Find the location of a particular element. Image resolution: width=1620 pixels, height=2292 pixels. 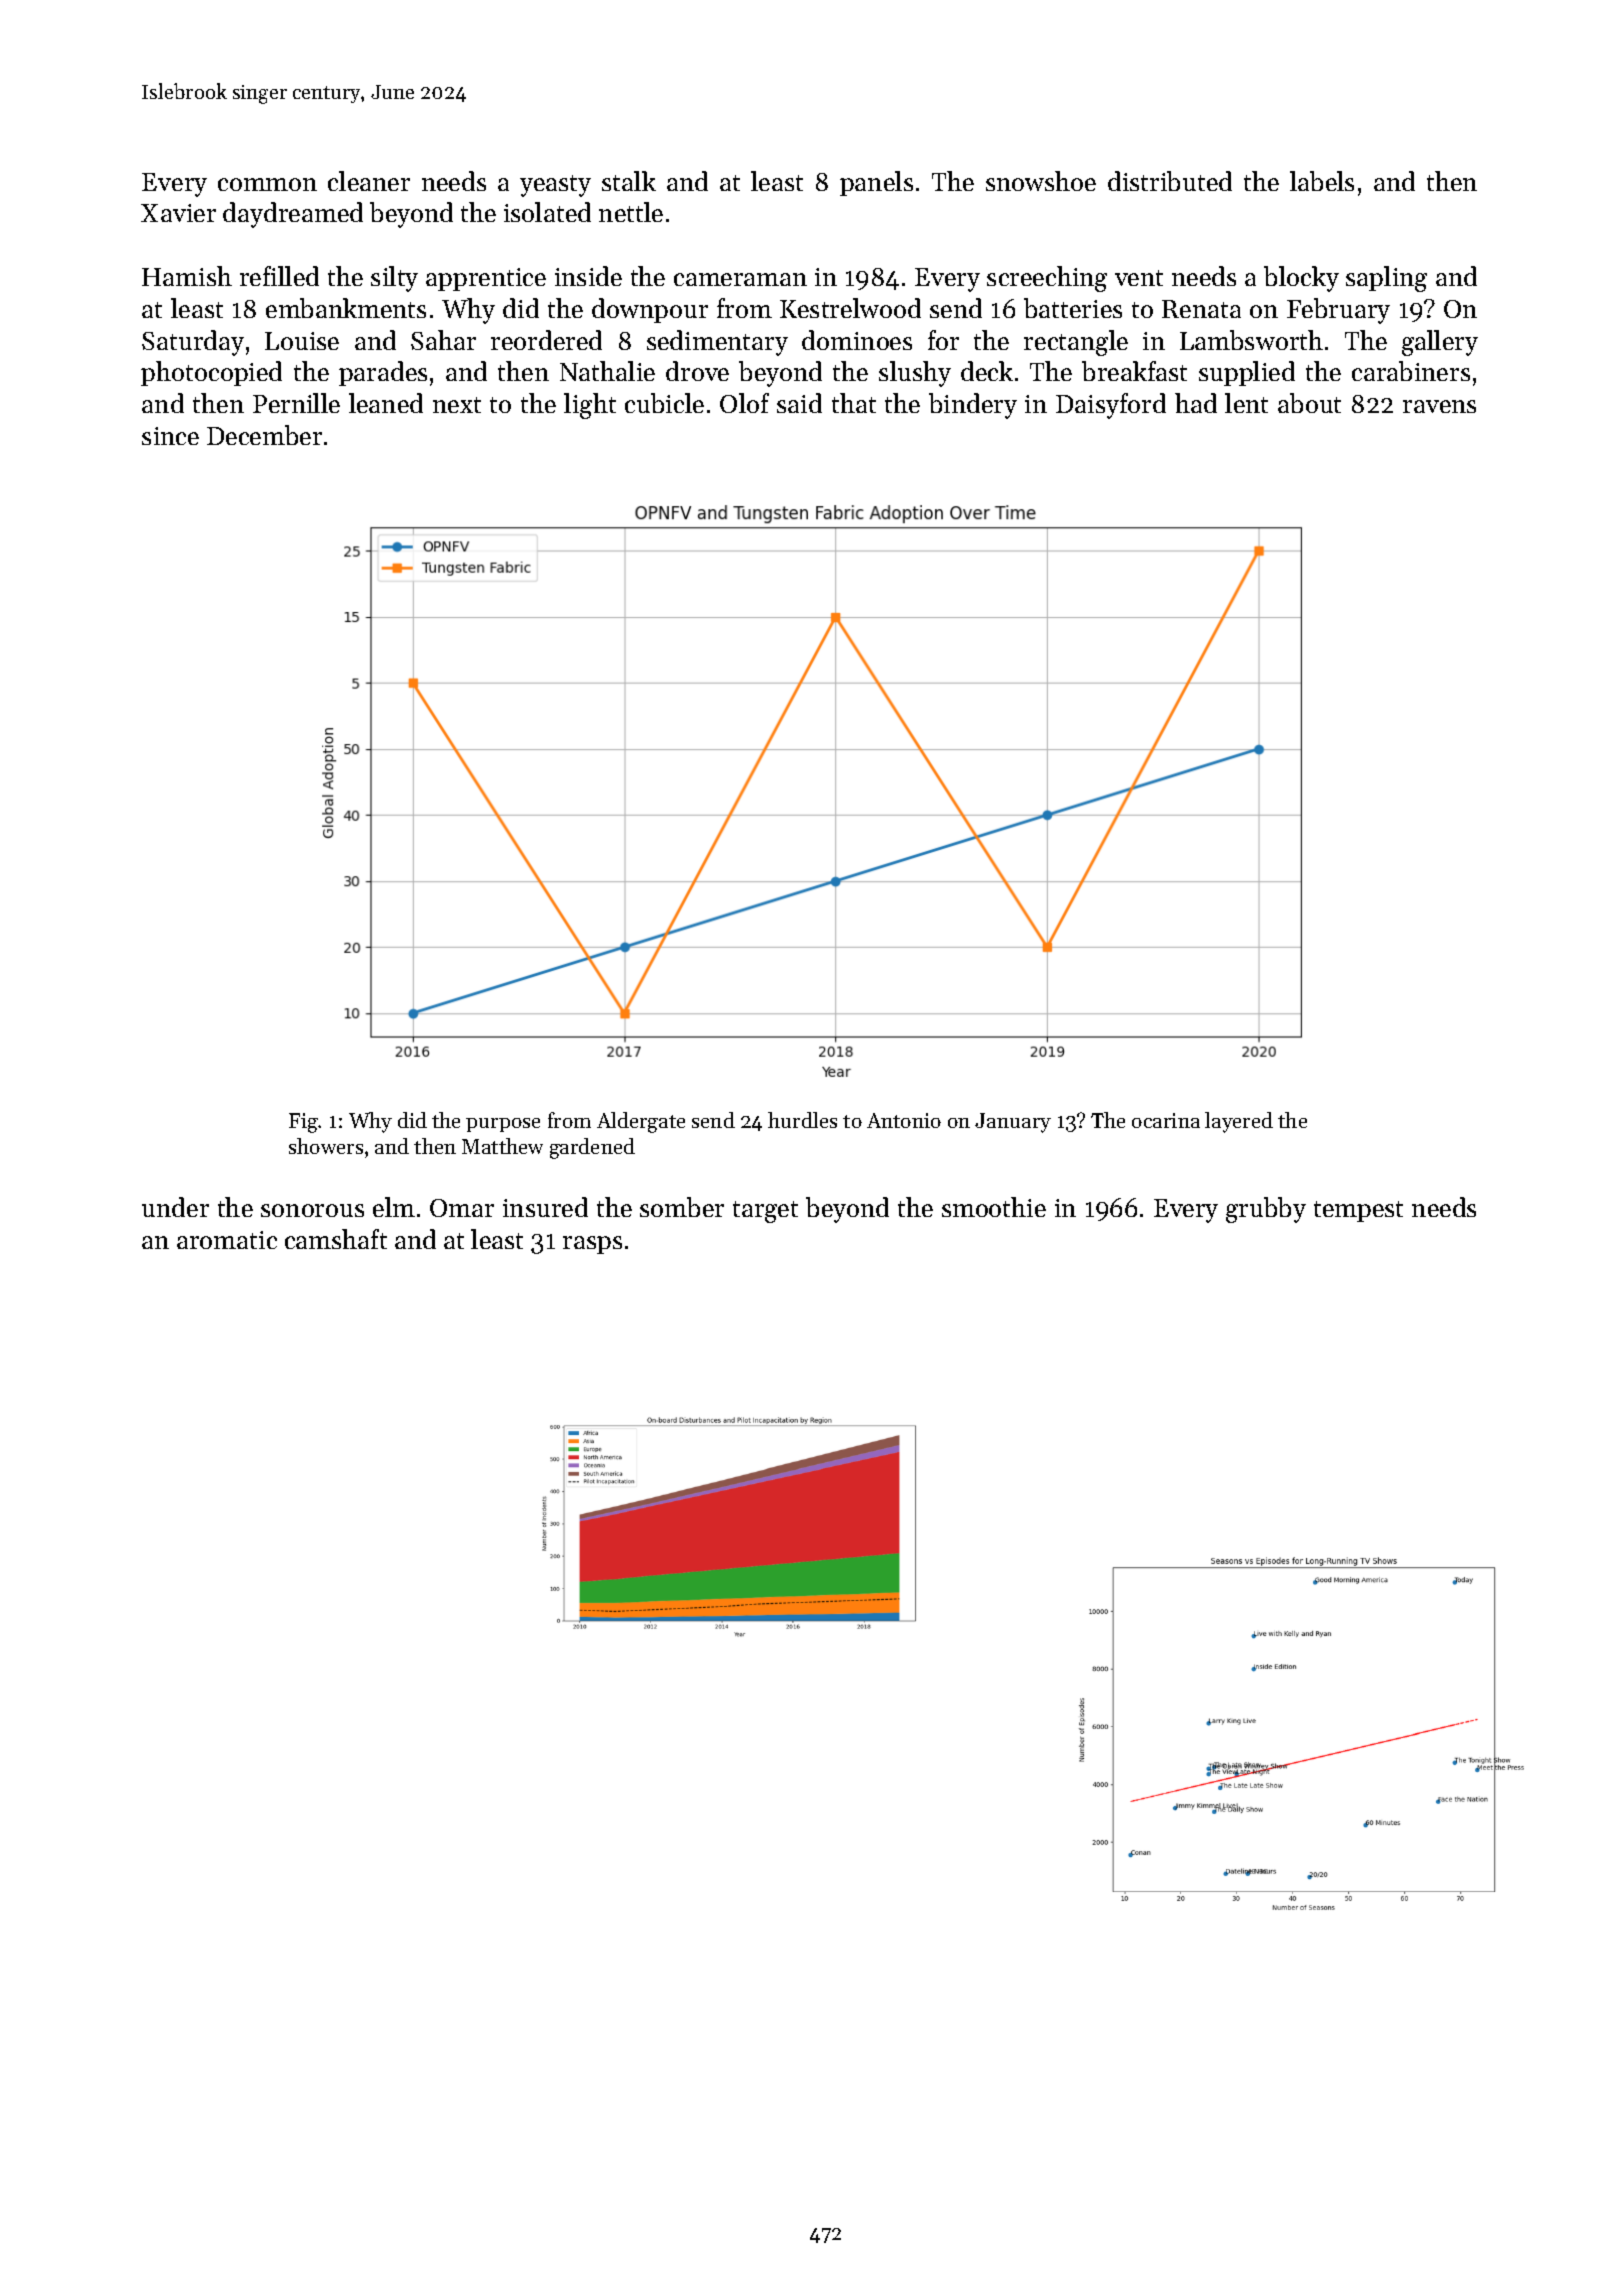

camshaft is located at coordinates (336, 1239).
